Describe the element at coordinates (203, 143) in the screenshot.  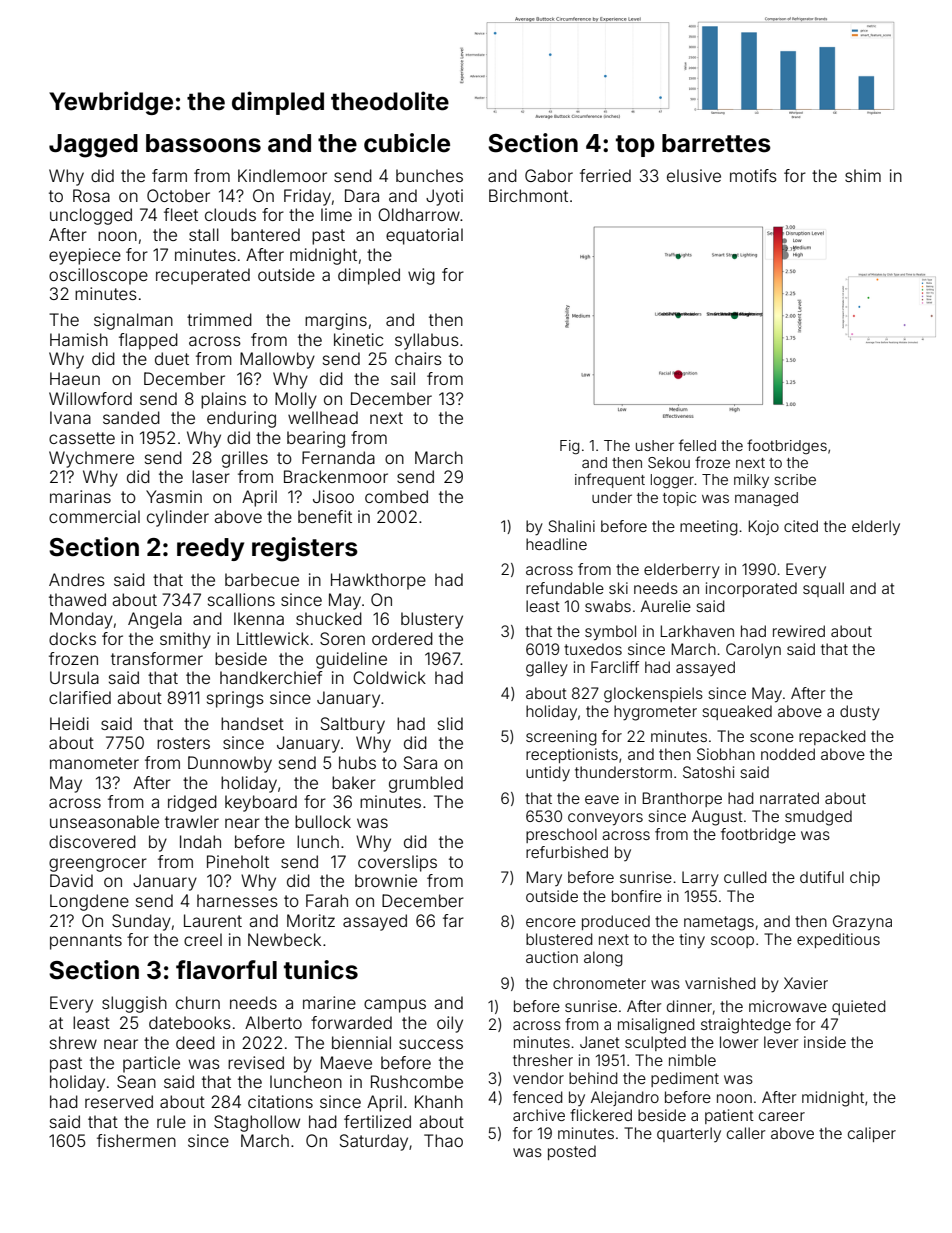
I see `bassoons` at that location.
